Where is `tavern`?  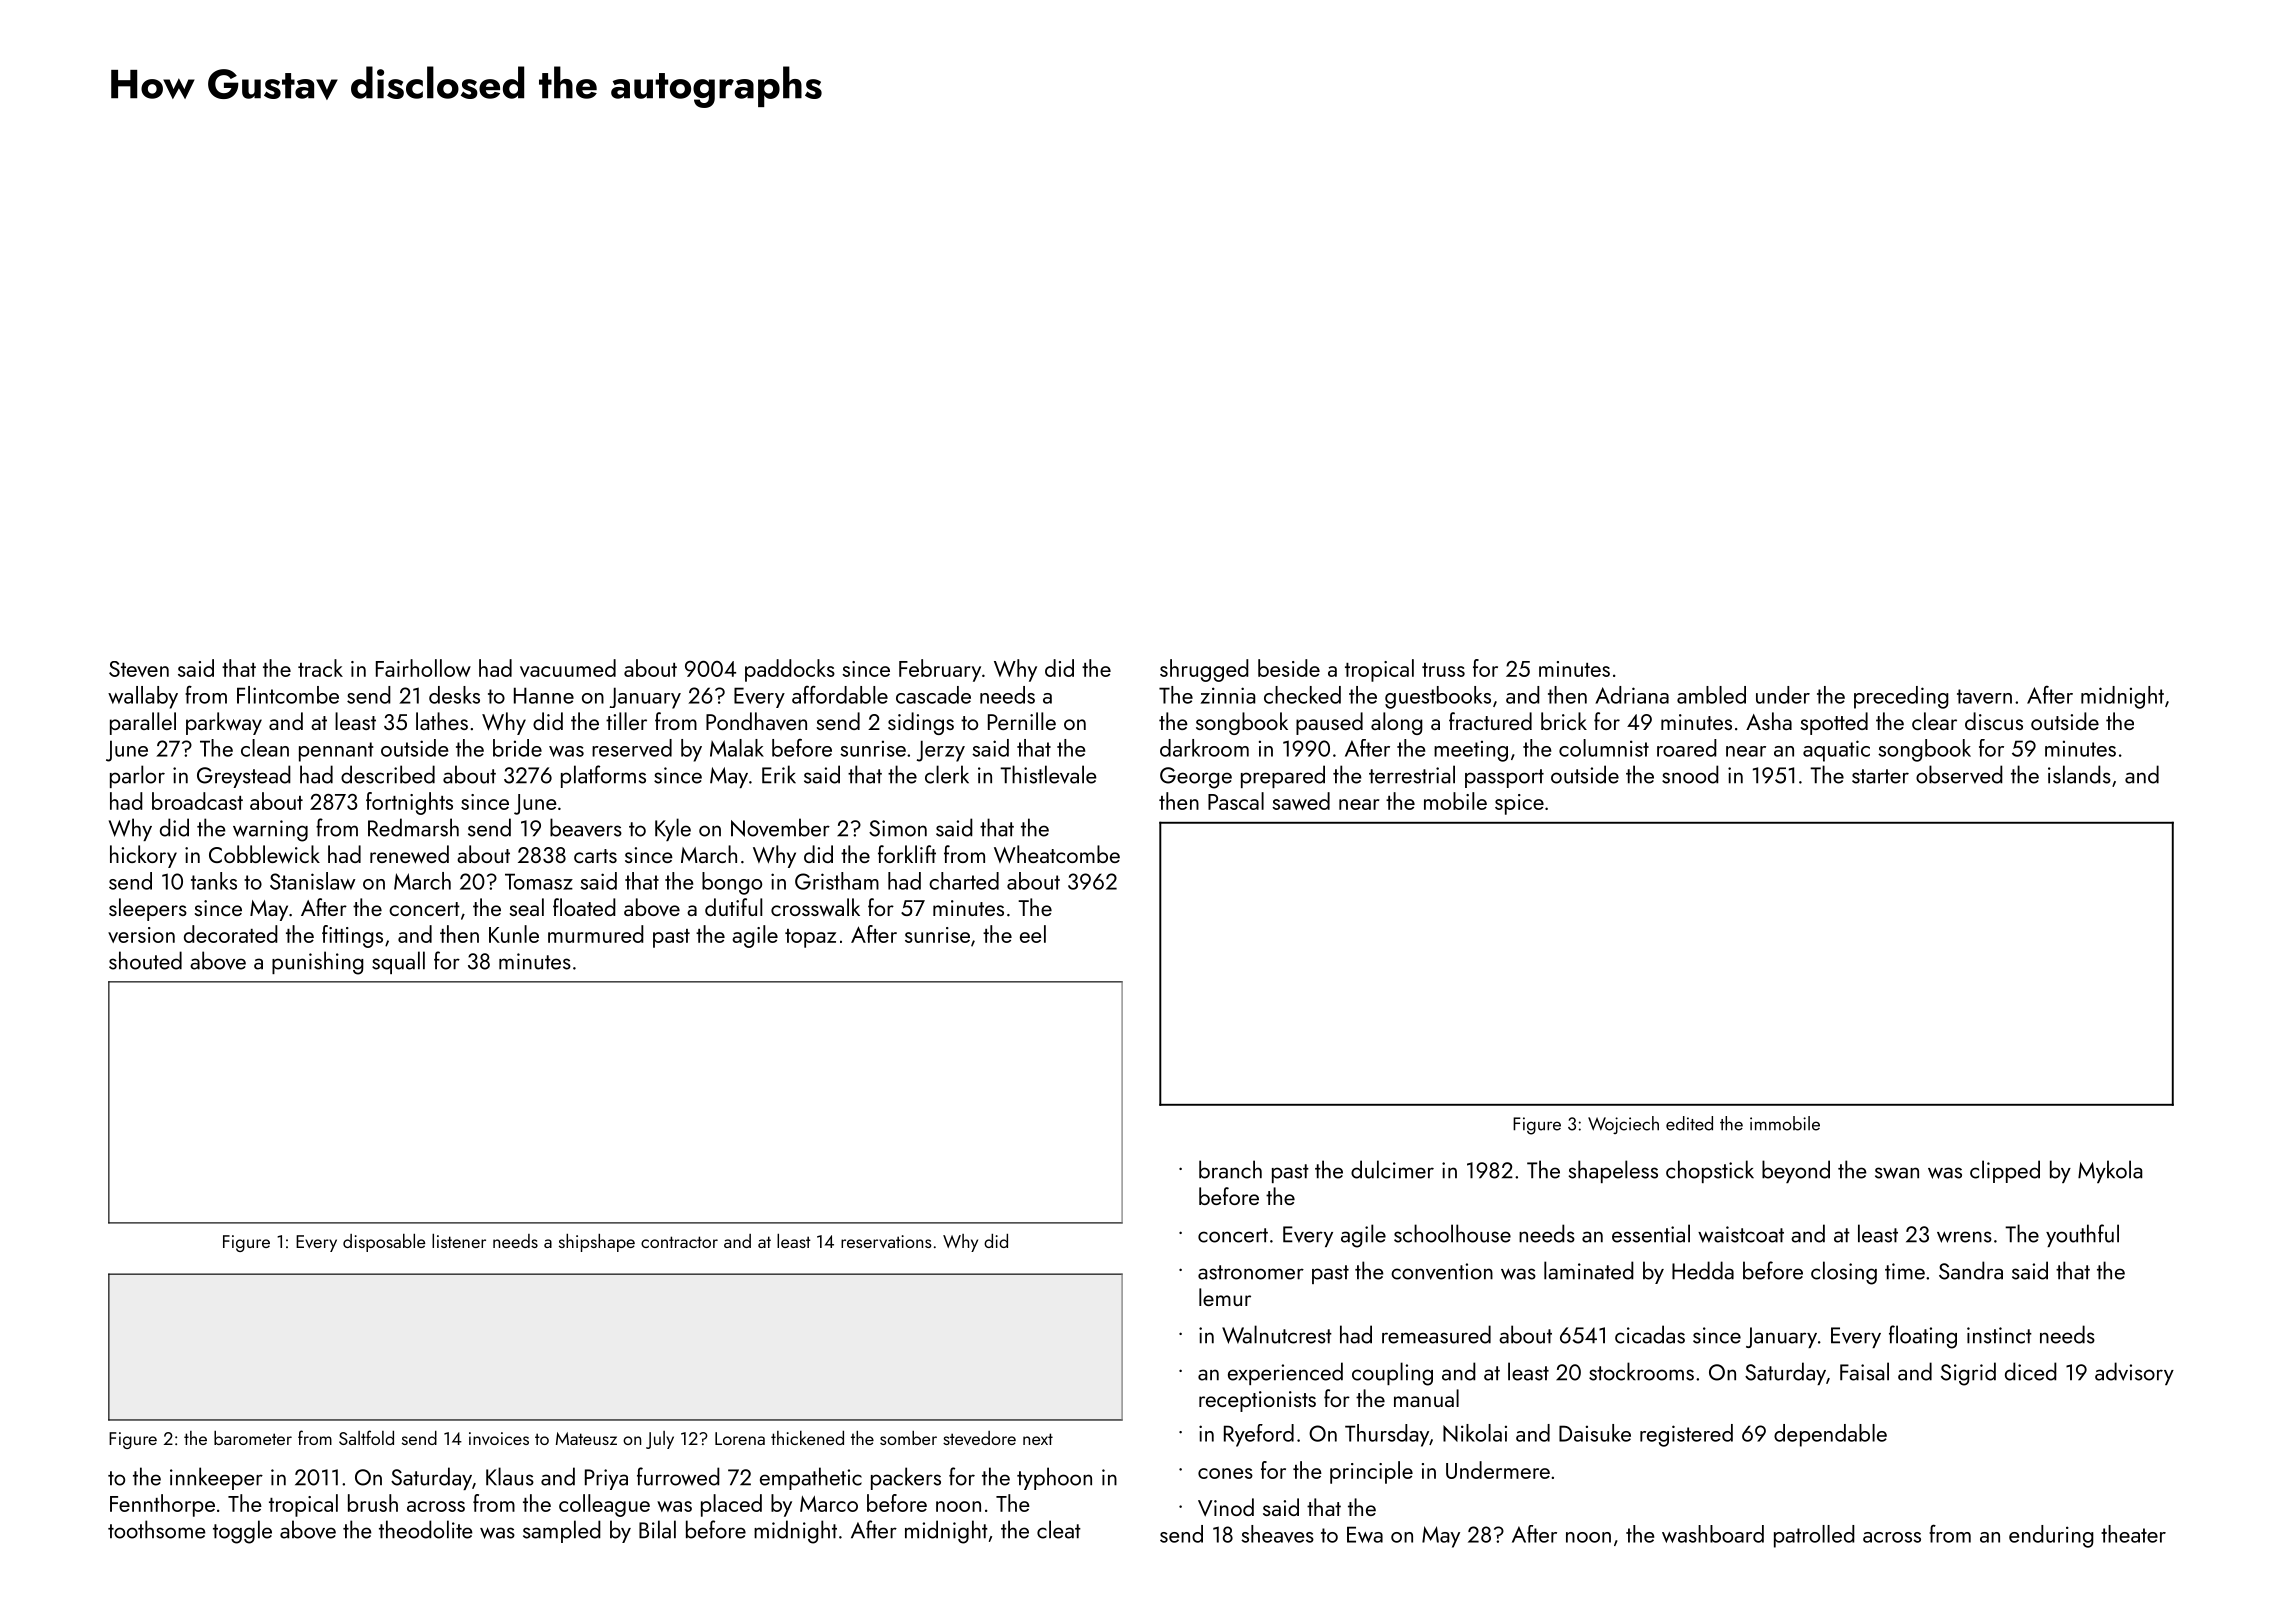 tavern is located at coordinates (1984, 696).
